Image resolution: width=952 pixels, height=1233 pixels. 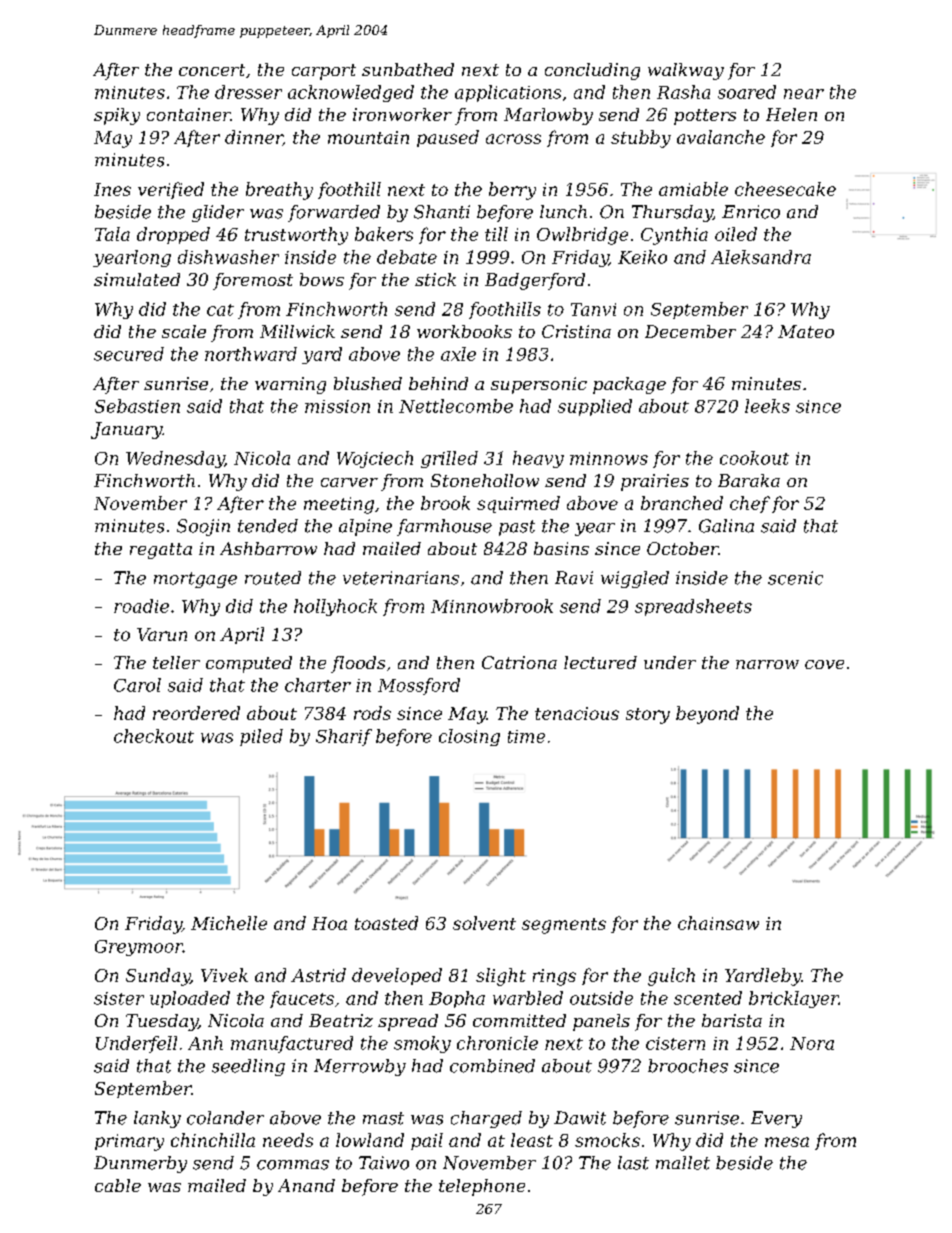 What do you see at coordinates (754, 458) in the image?
I see `cookout` at bounding box center [754, 458].
